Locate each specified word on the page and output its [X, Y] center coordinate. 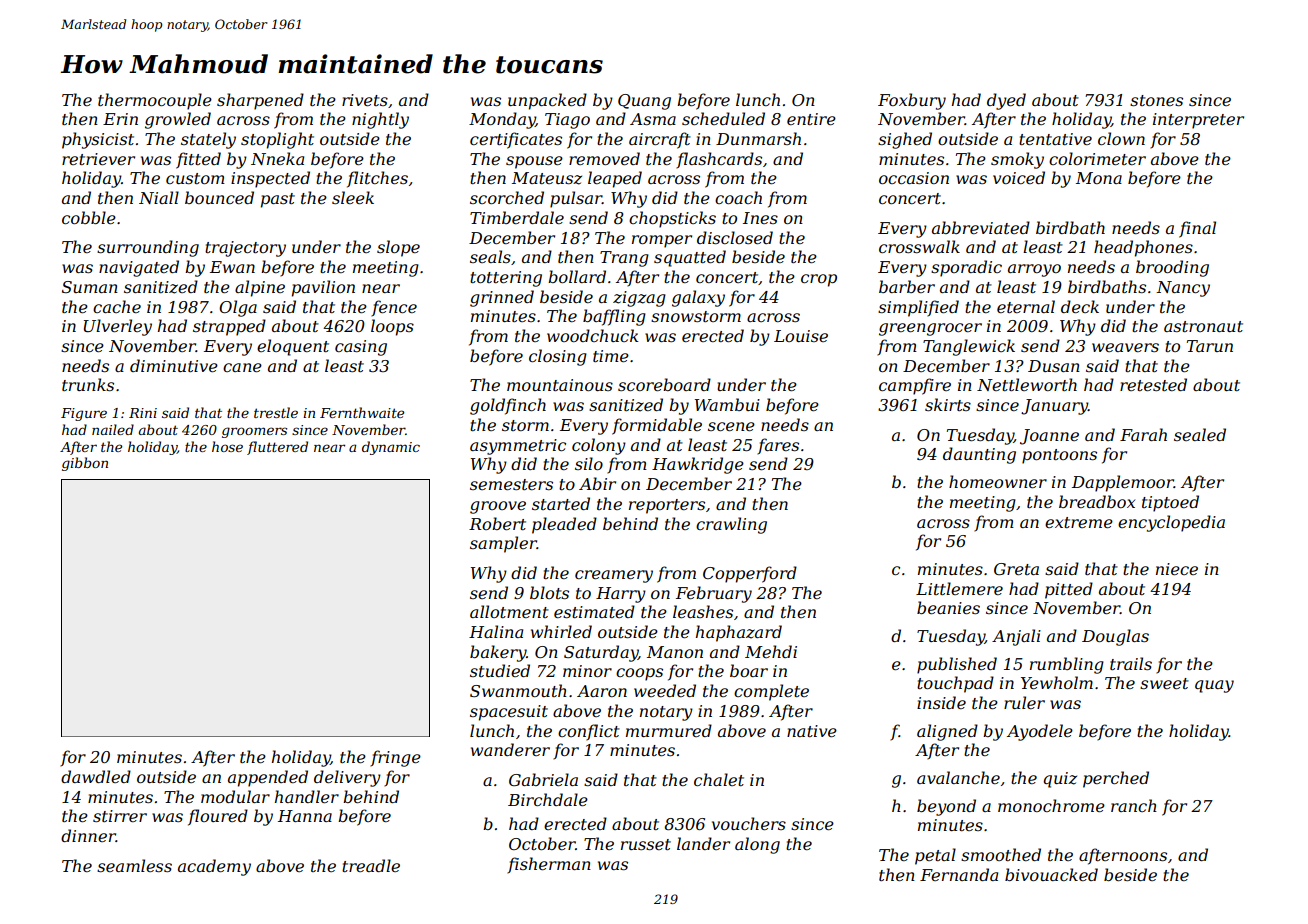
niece [1177, 569]
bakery [498, 653]
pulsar [576, 199]
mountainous [560, 385]
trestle [276, 412]
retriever [98, 159]
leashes [703, 611]
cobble [89, 217]
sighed [905, 140]
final [1197, 229]
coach [738, 197]
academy [214, 867]
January [1054, 407]
